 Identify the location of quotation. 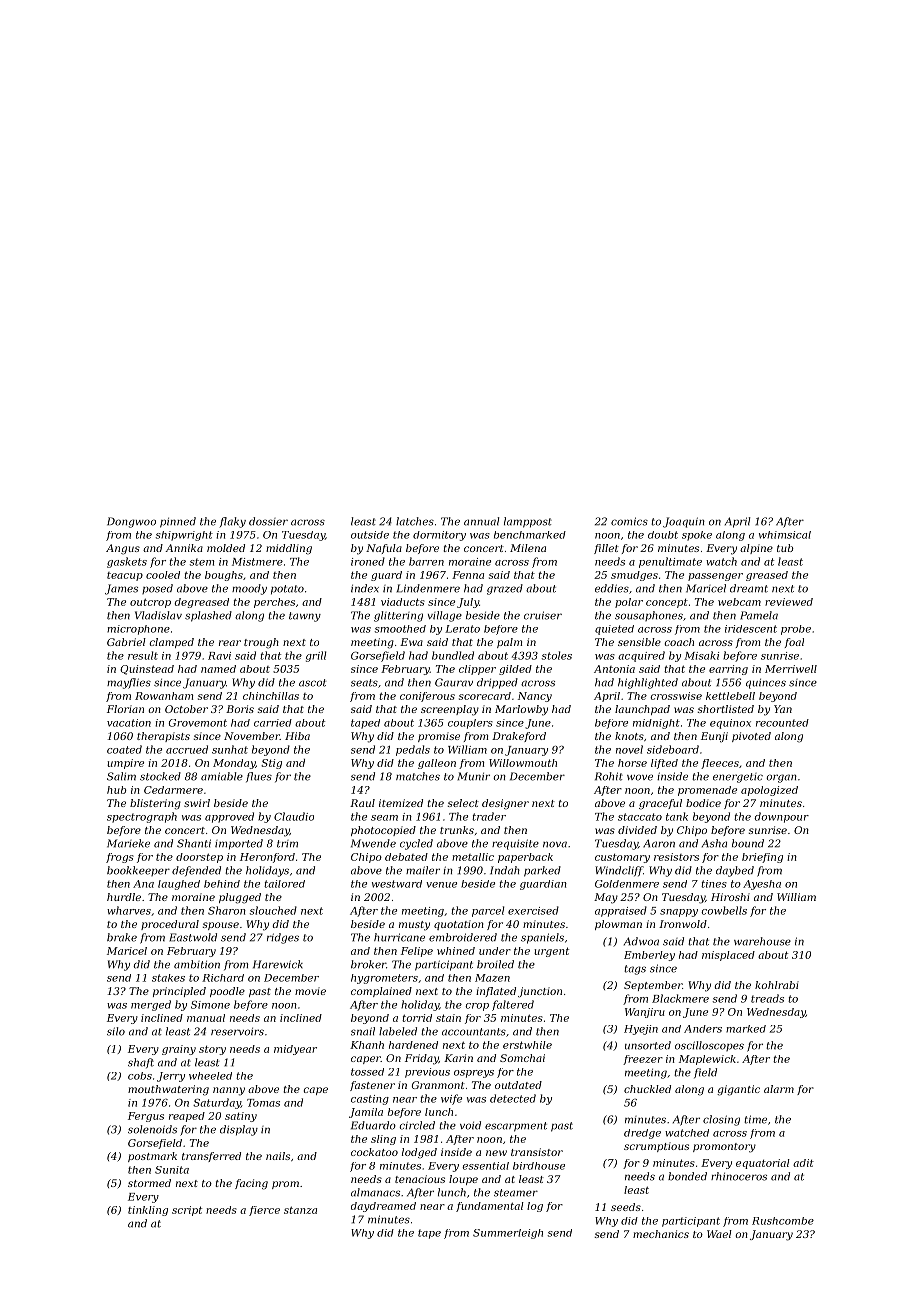
(459, 925).
